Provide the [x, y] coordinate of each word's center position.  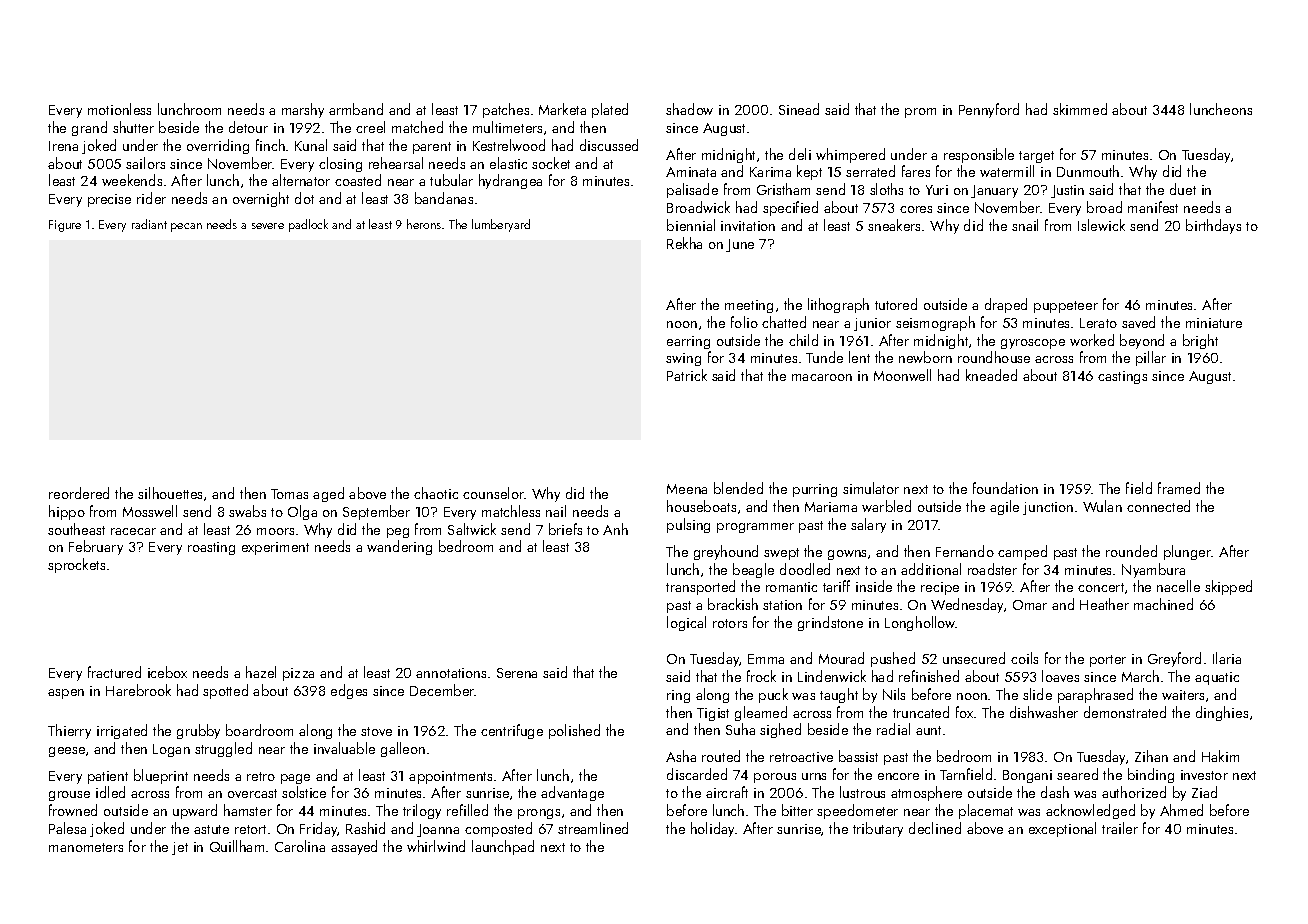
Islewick [1101, 225]
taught [839, 695]
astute [211, 829]
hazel [261, 672]
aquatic [1217, 678]
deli [800, 154]
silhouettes [170, 493]
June [740, 245]
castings [1122, 377]
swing [683, 359]
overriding [218, 146]
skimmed [1080, 109]
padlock [308, 225]
